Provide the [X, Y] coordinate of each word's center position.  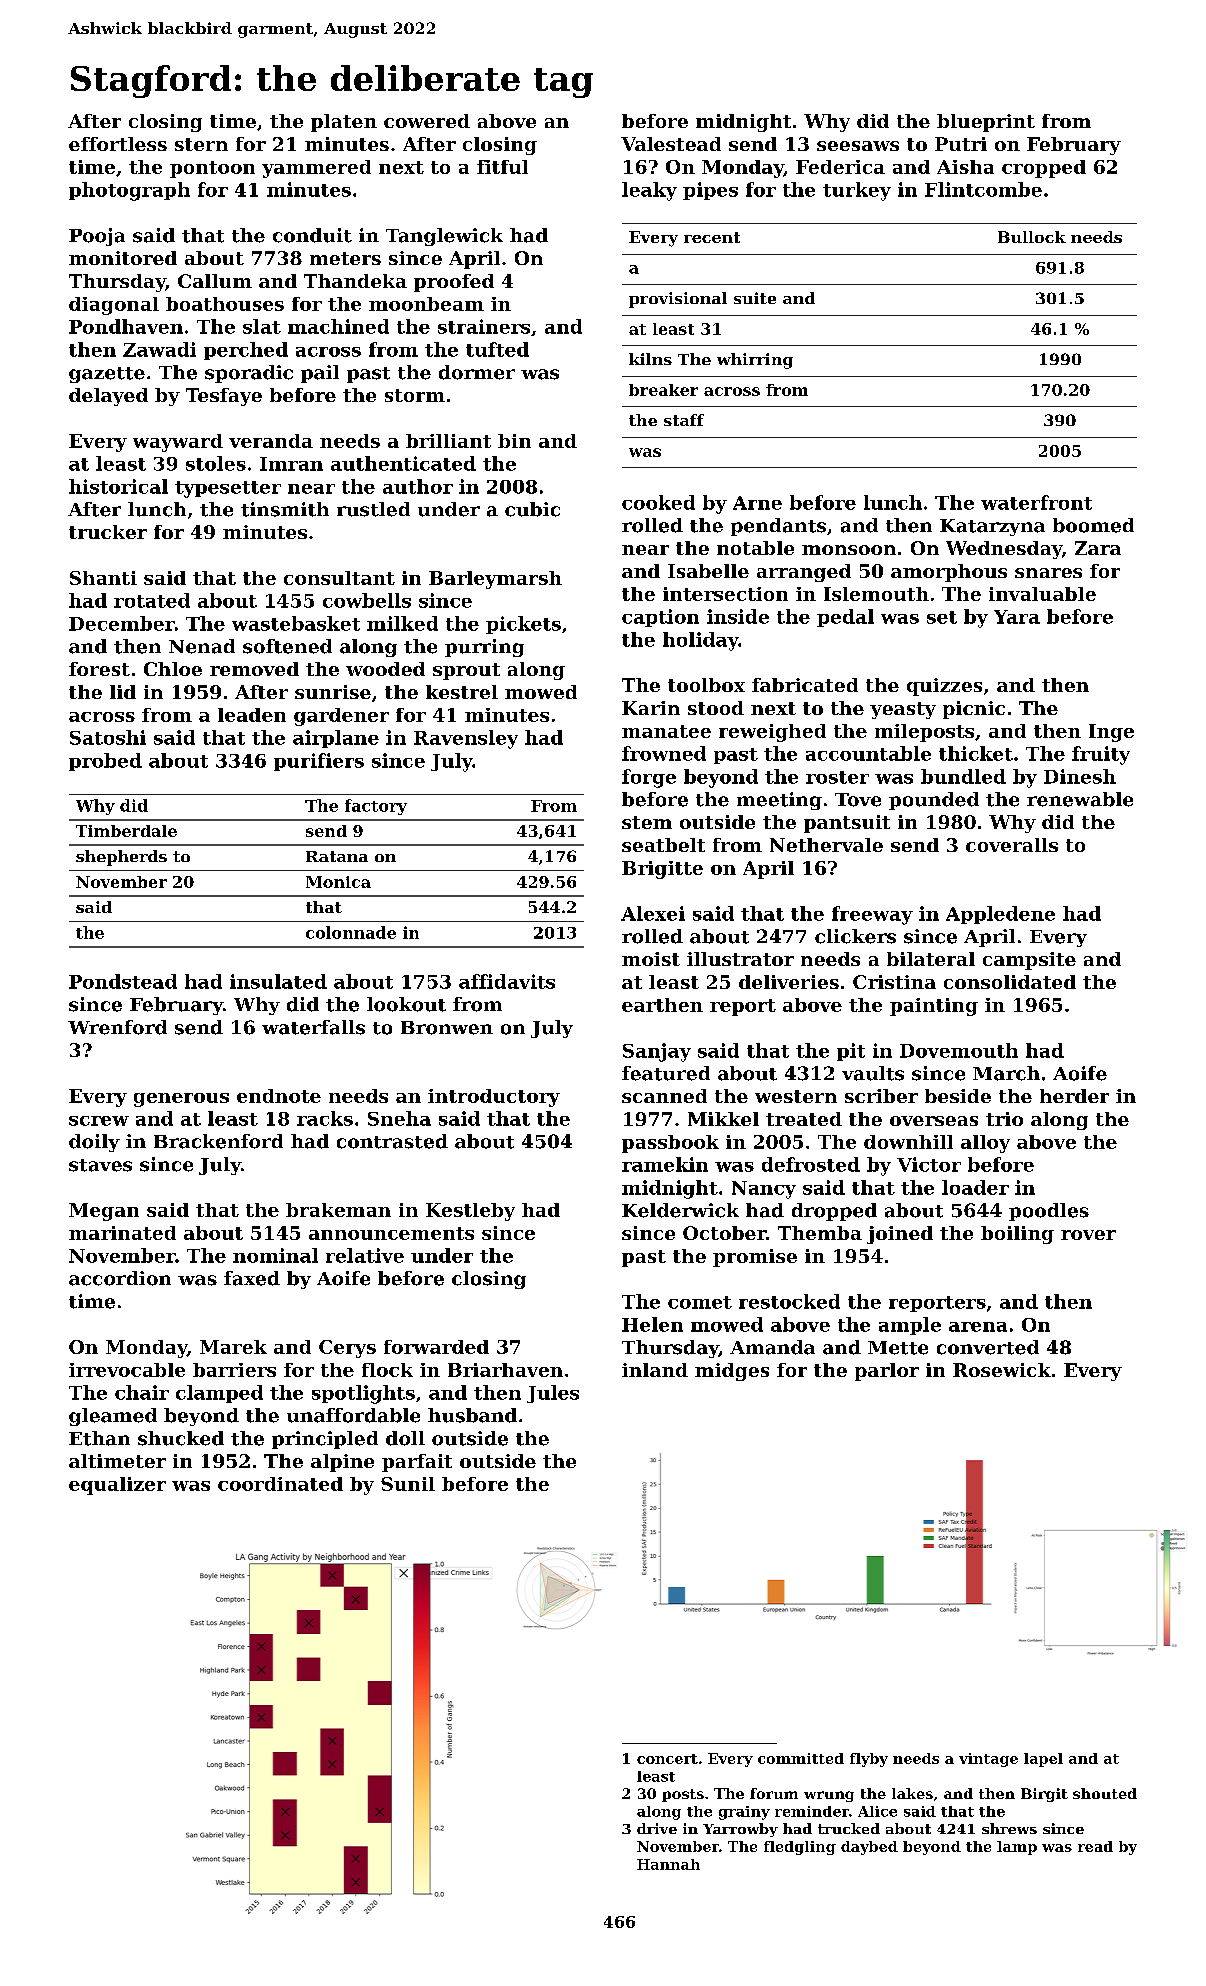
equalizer [117, 1486]
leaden [252, 715]
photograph [129, 191]
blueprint [986, 123]
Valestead [671, 144]
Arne [757, 503]
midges [732, 1372]
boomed [1093, 525]
